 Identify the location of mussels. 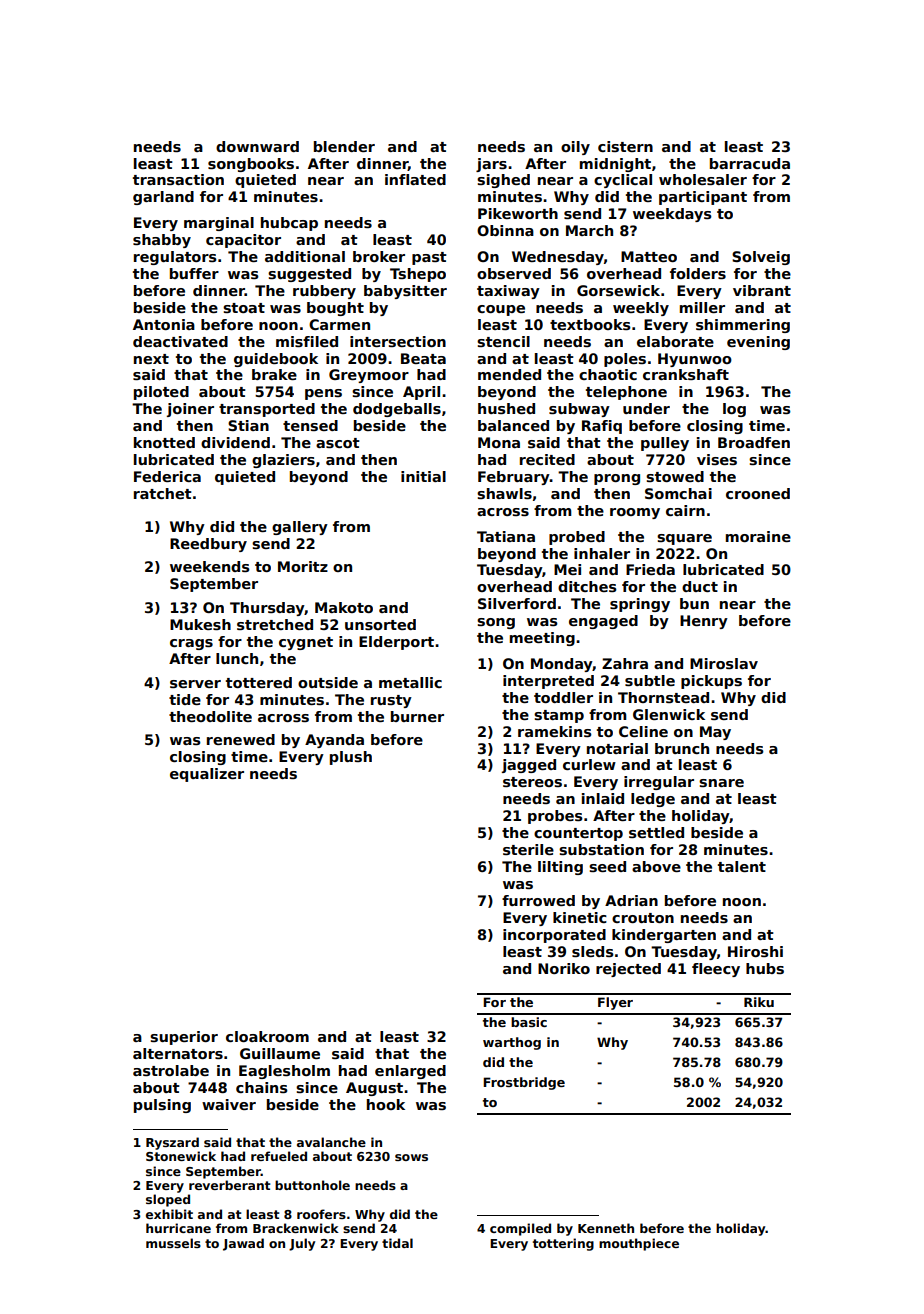
(173, 1243).
